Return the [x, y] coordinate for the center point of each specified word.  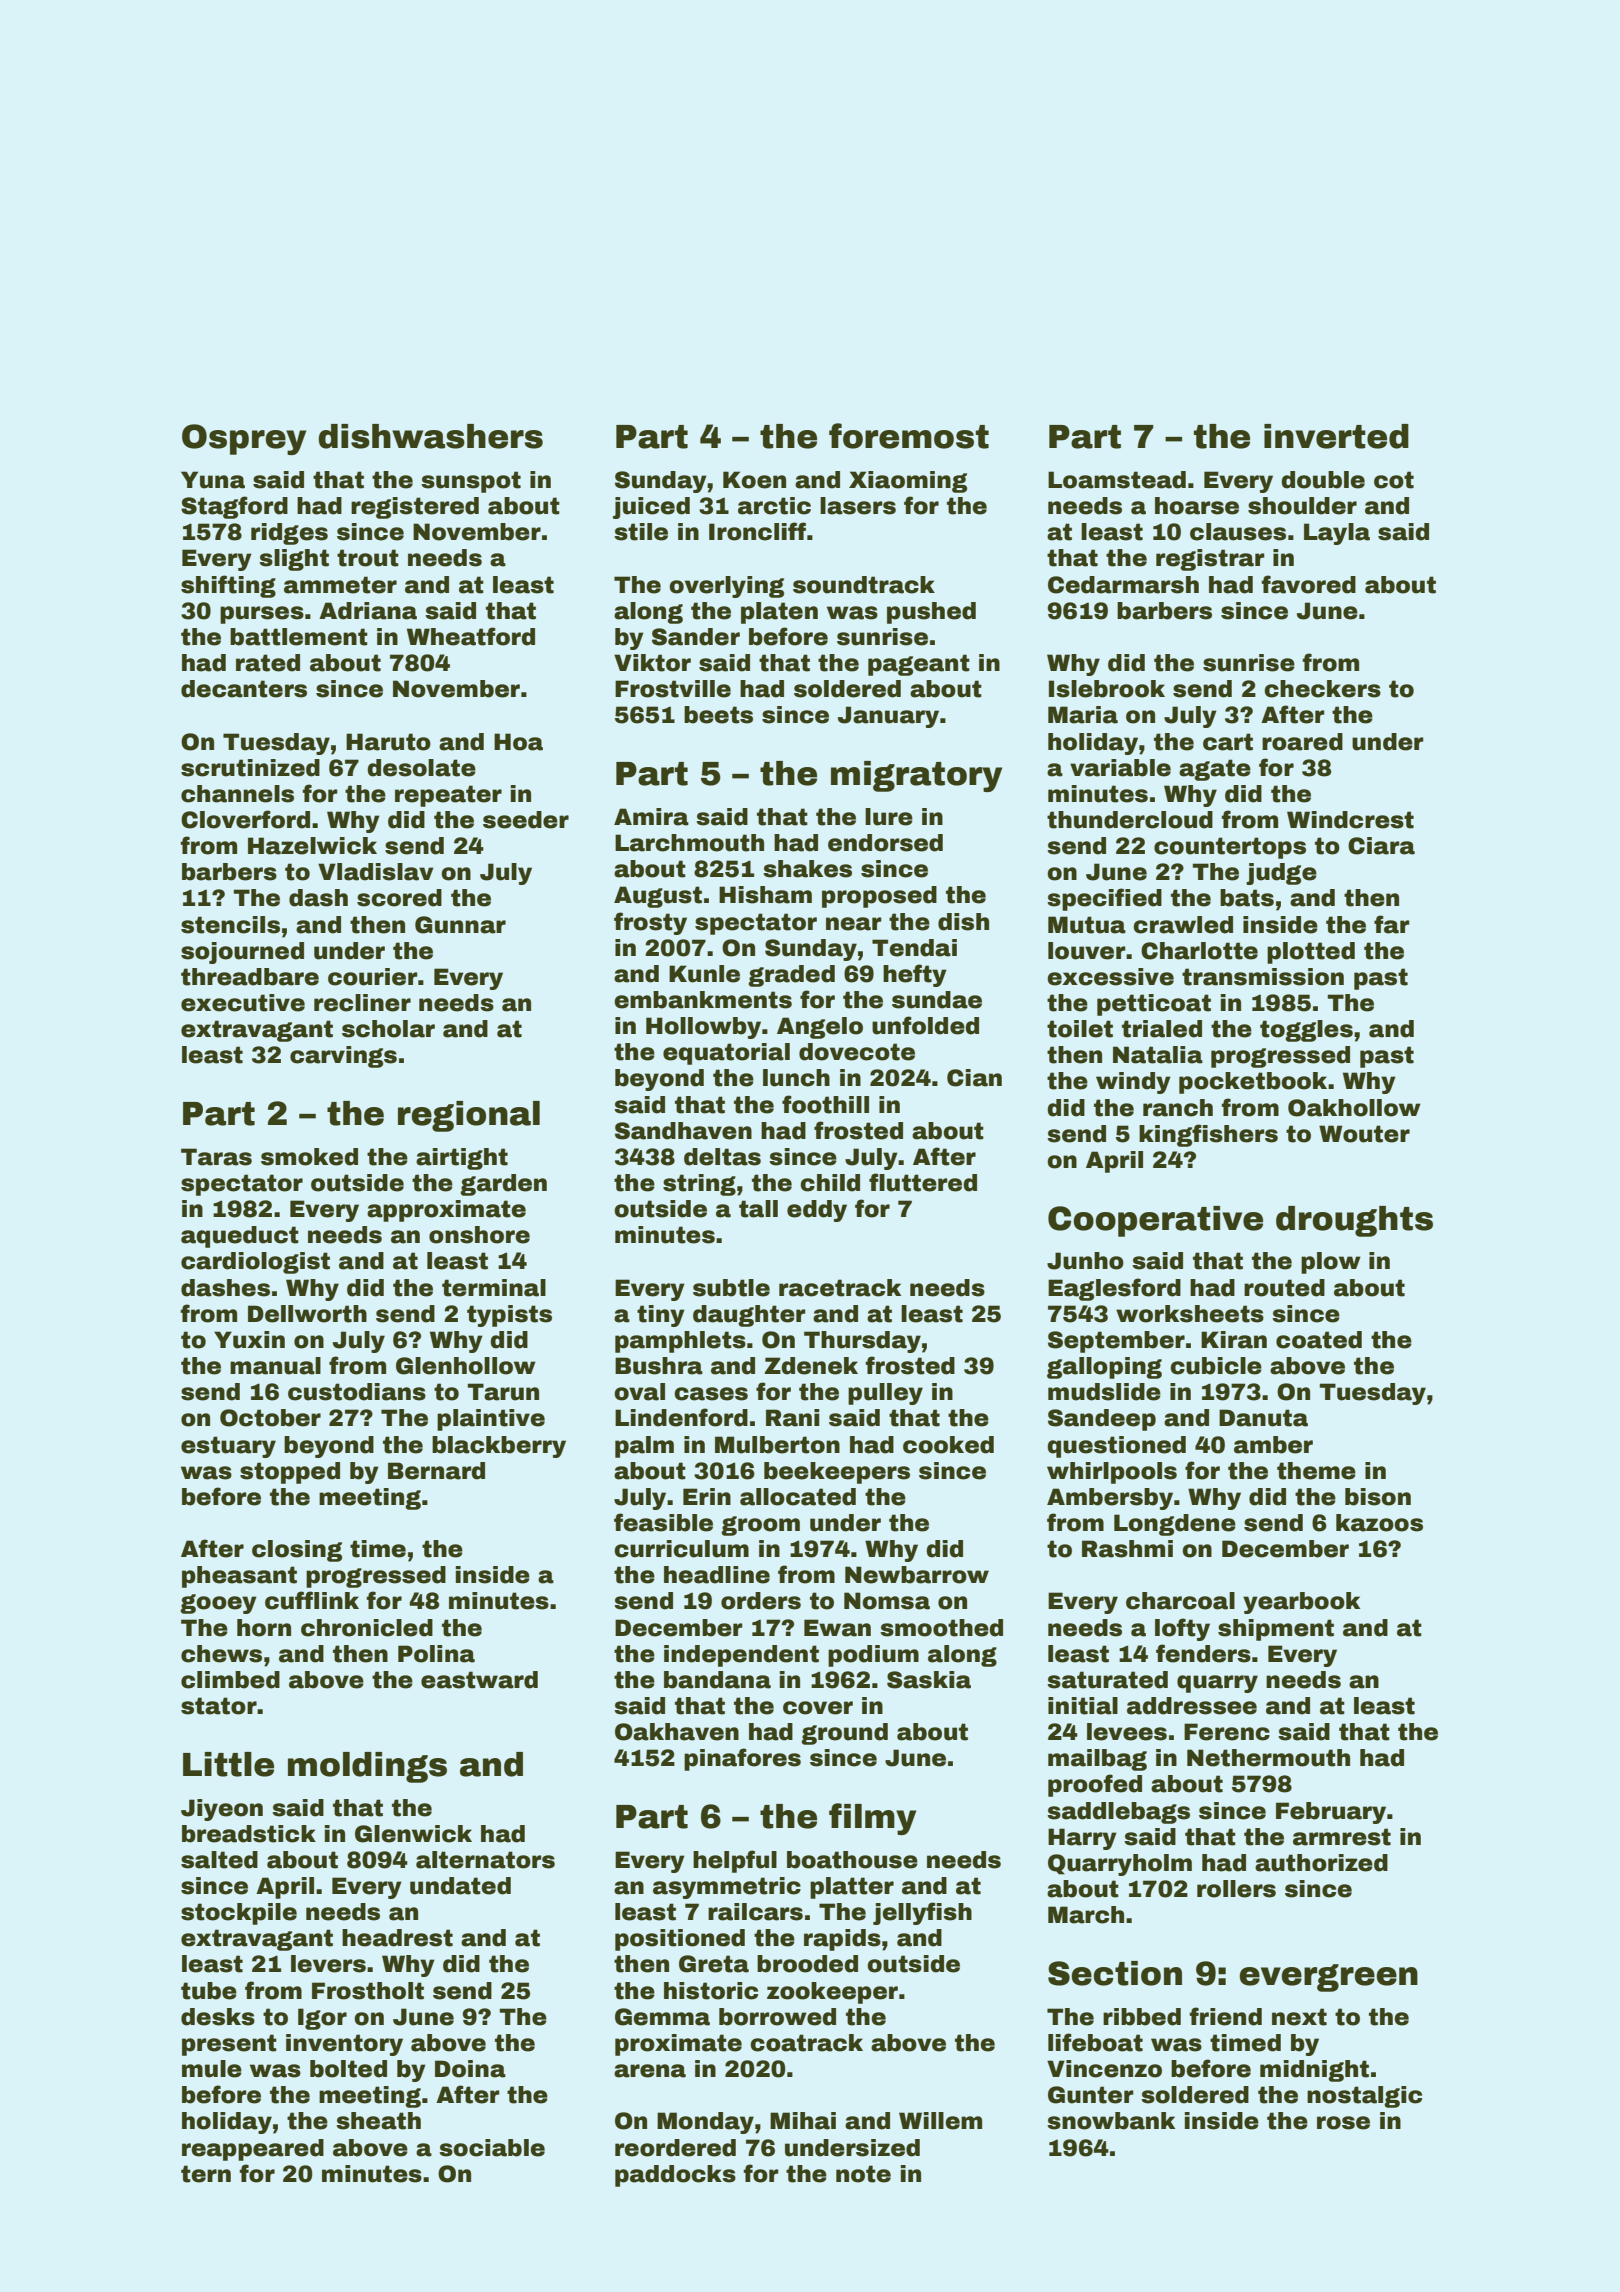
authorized [1321, 1863]
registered [415, 508]
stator [219, 1706]
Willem [940, 2121]
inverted [1336, 436]
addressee [1192, 1706]
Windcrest [1350, 820]
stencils [230, 925]
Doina [470, 2069]
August [658, 897]
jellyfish [922, 1913]
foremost [909, 436]
